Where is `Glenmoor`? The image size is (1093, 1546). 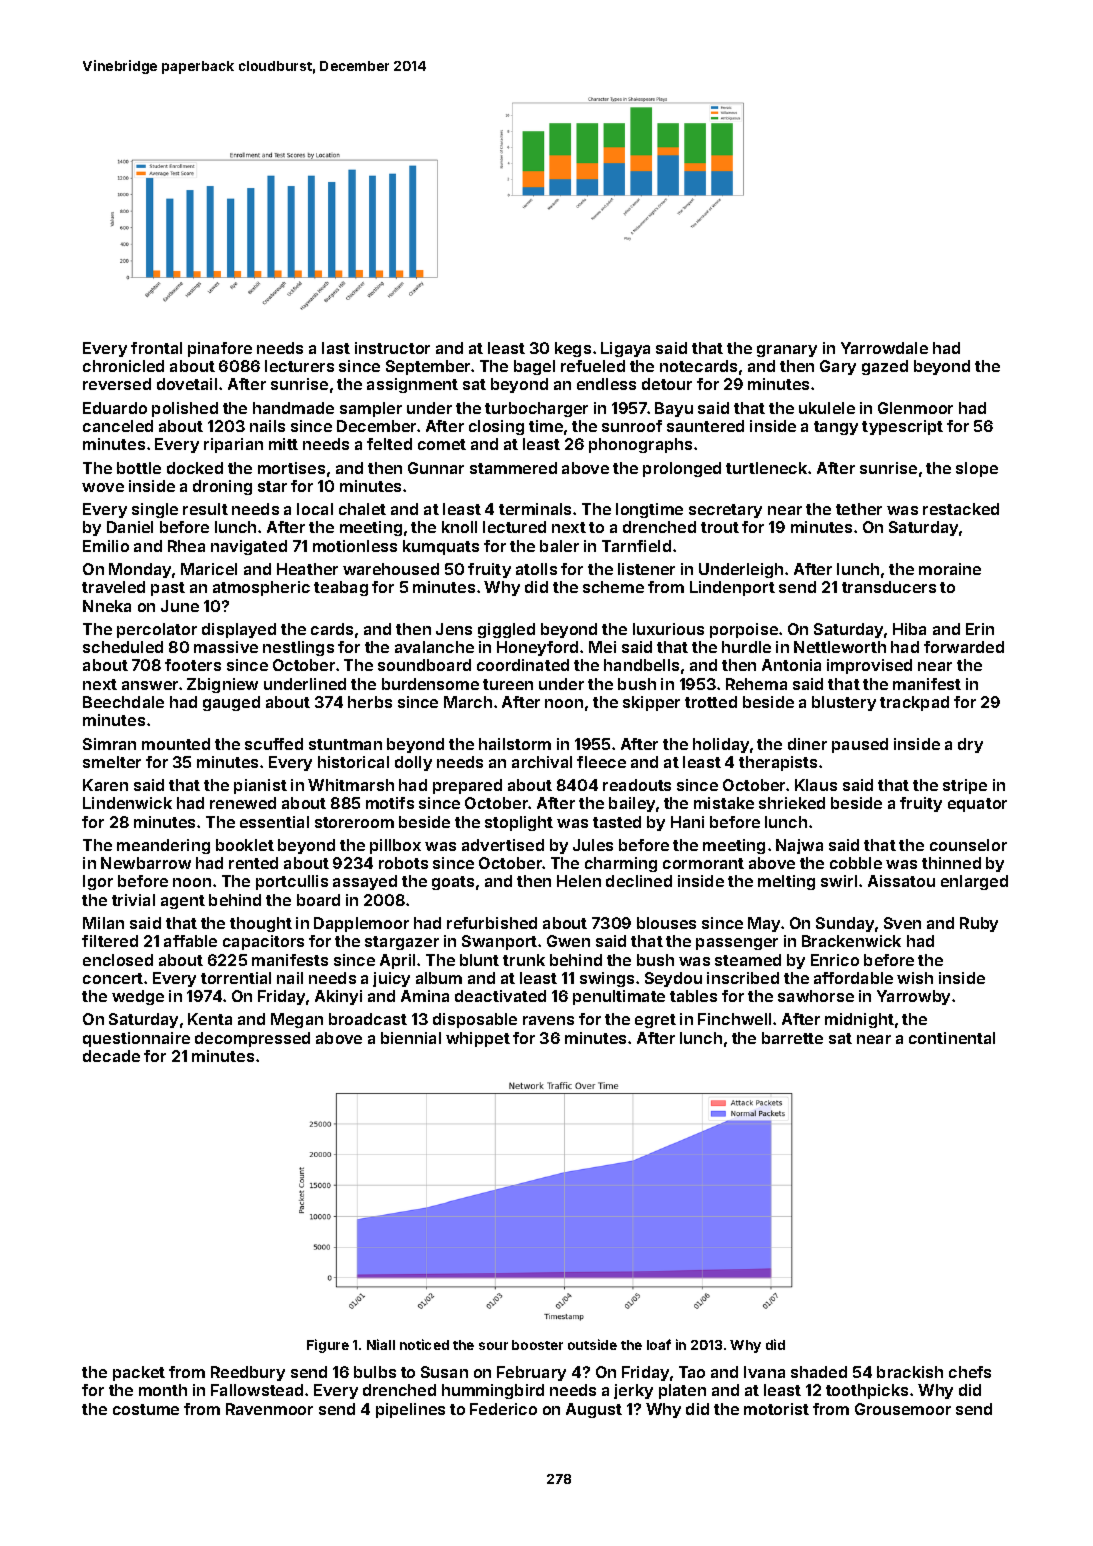 Glenmoor is located at coordinates (915, 408).
